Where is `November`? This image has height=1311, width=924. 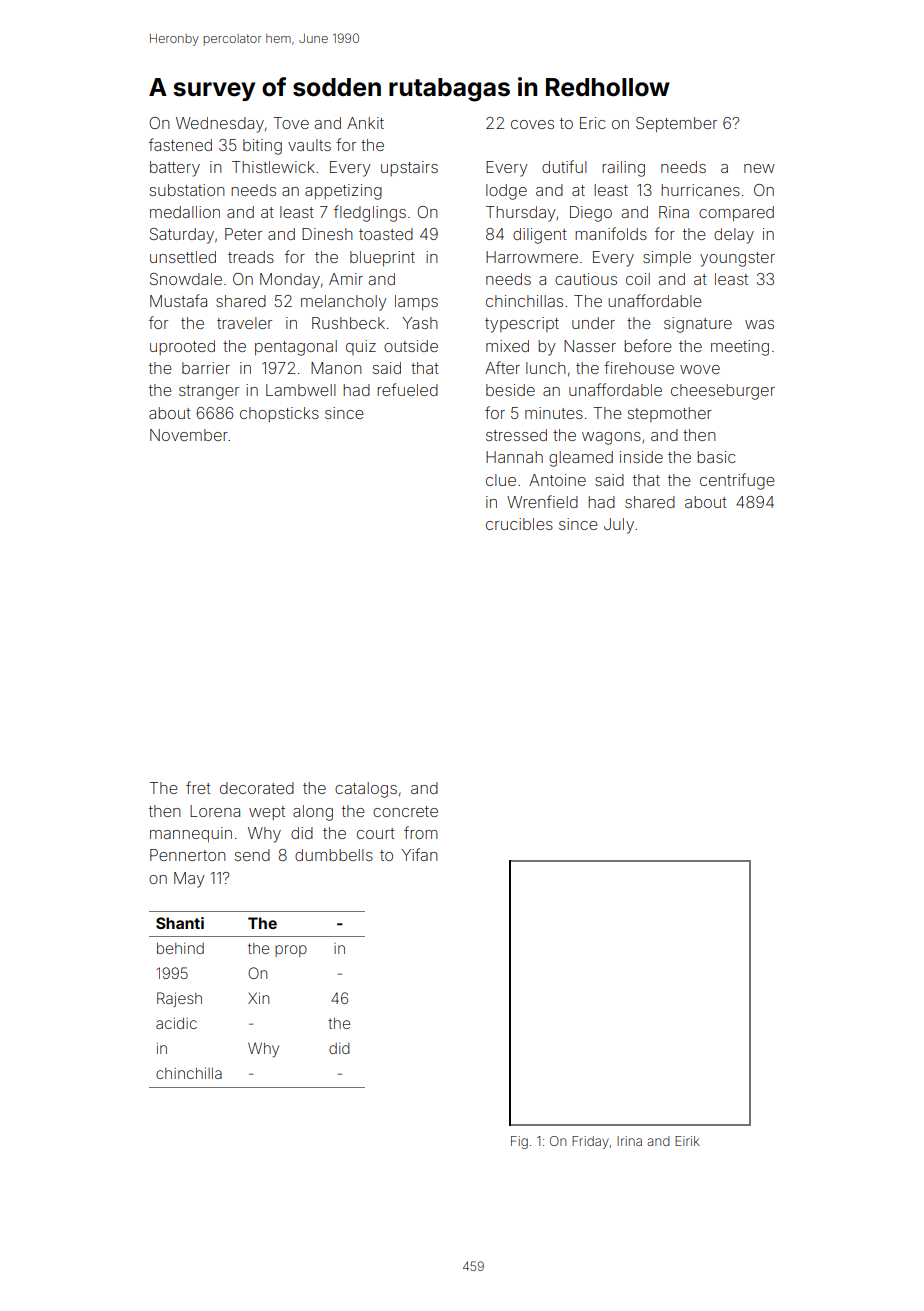 November is located at coordinates (189, 435).
